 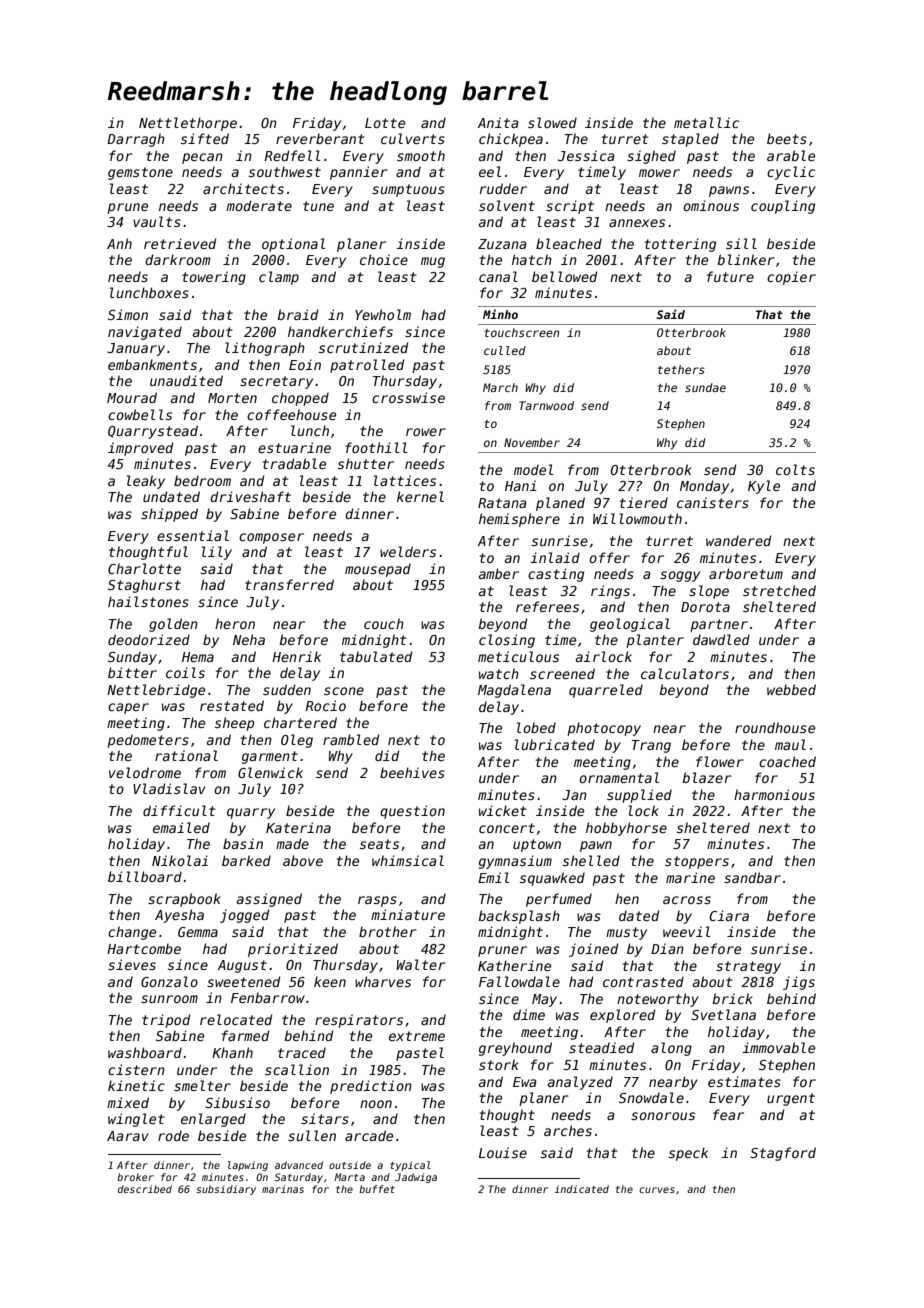 I want to click on Darragh, so click(x=136, y=140).
